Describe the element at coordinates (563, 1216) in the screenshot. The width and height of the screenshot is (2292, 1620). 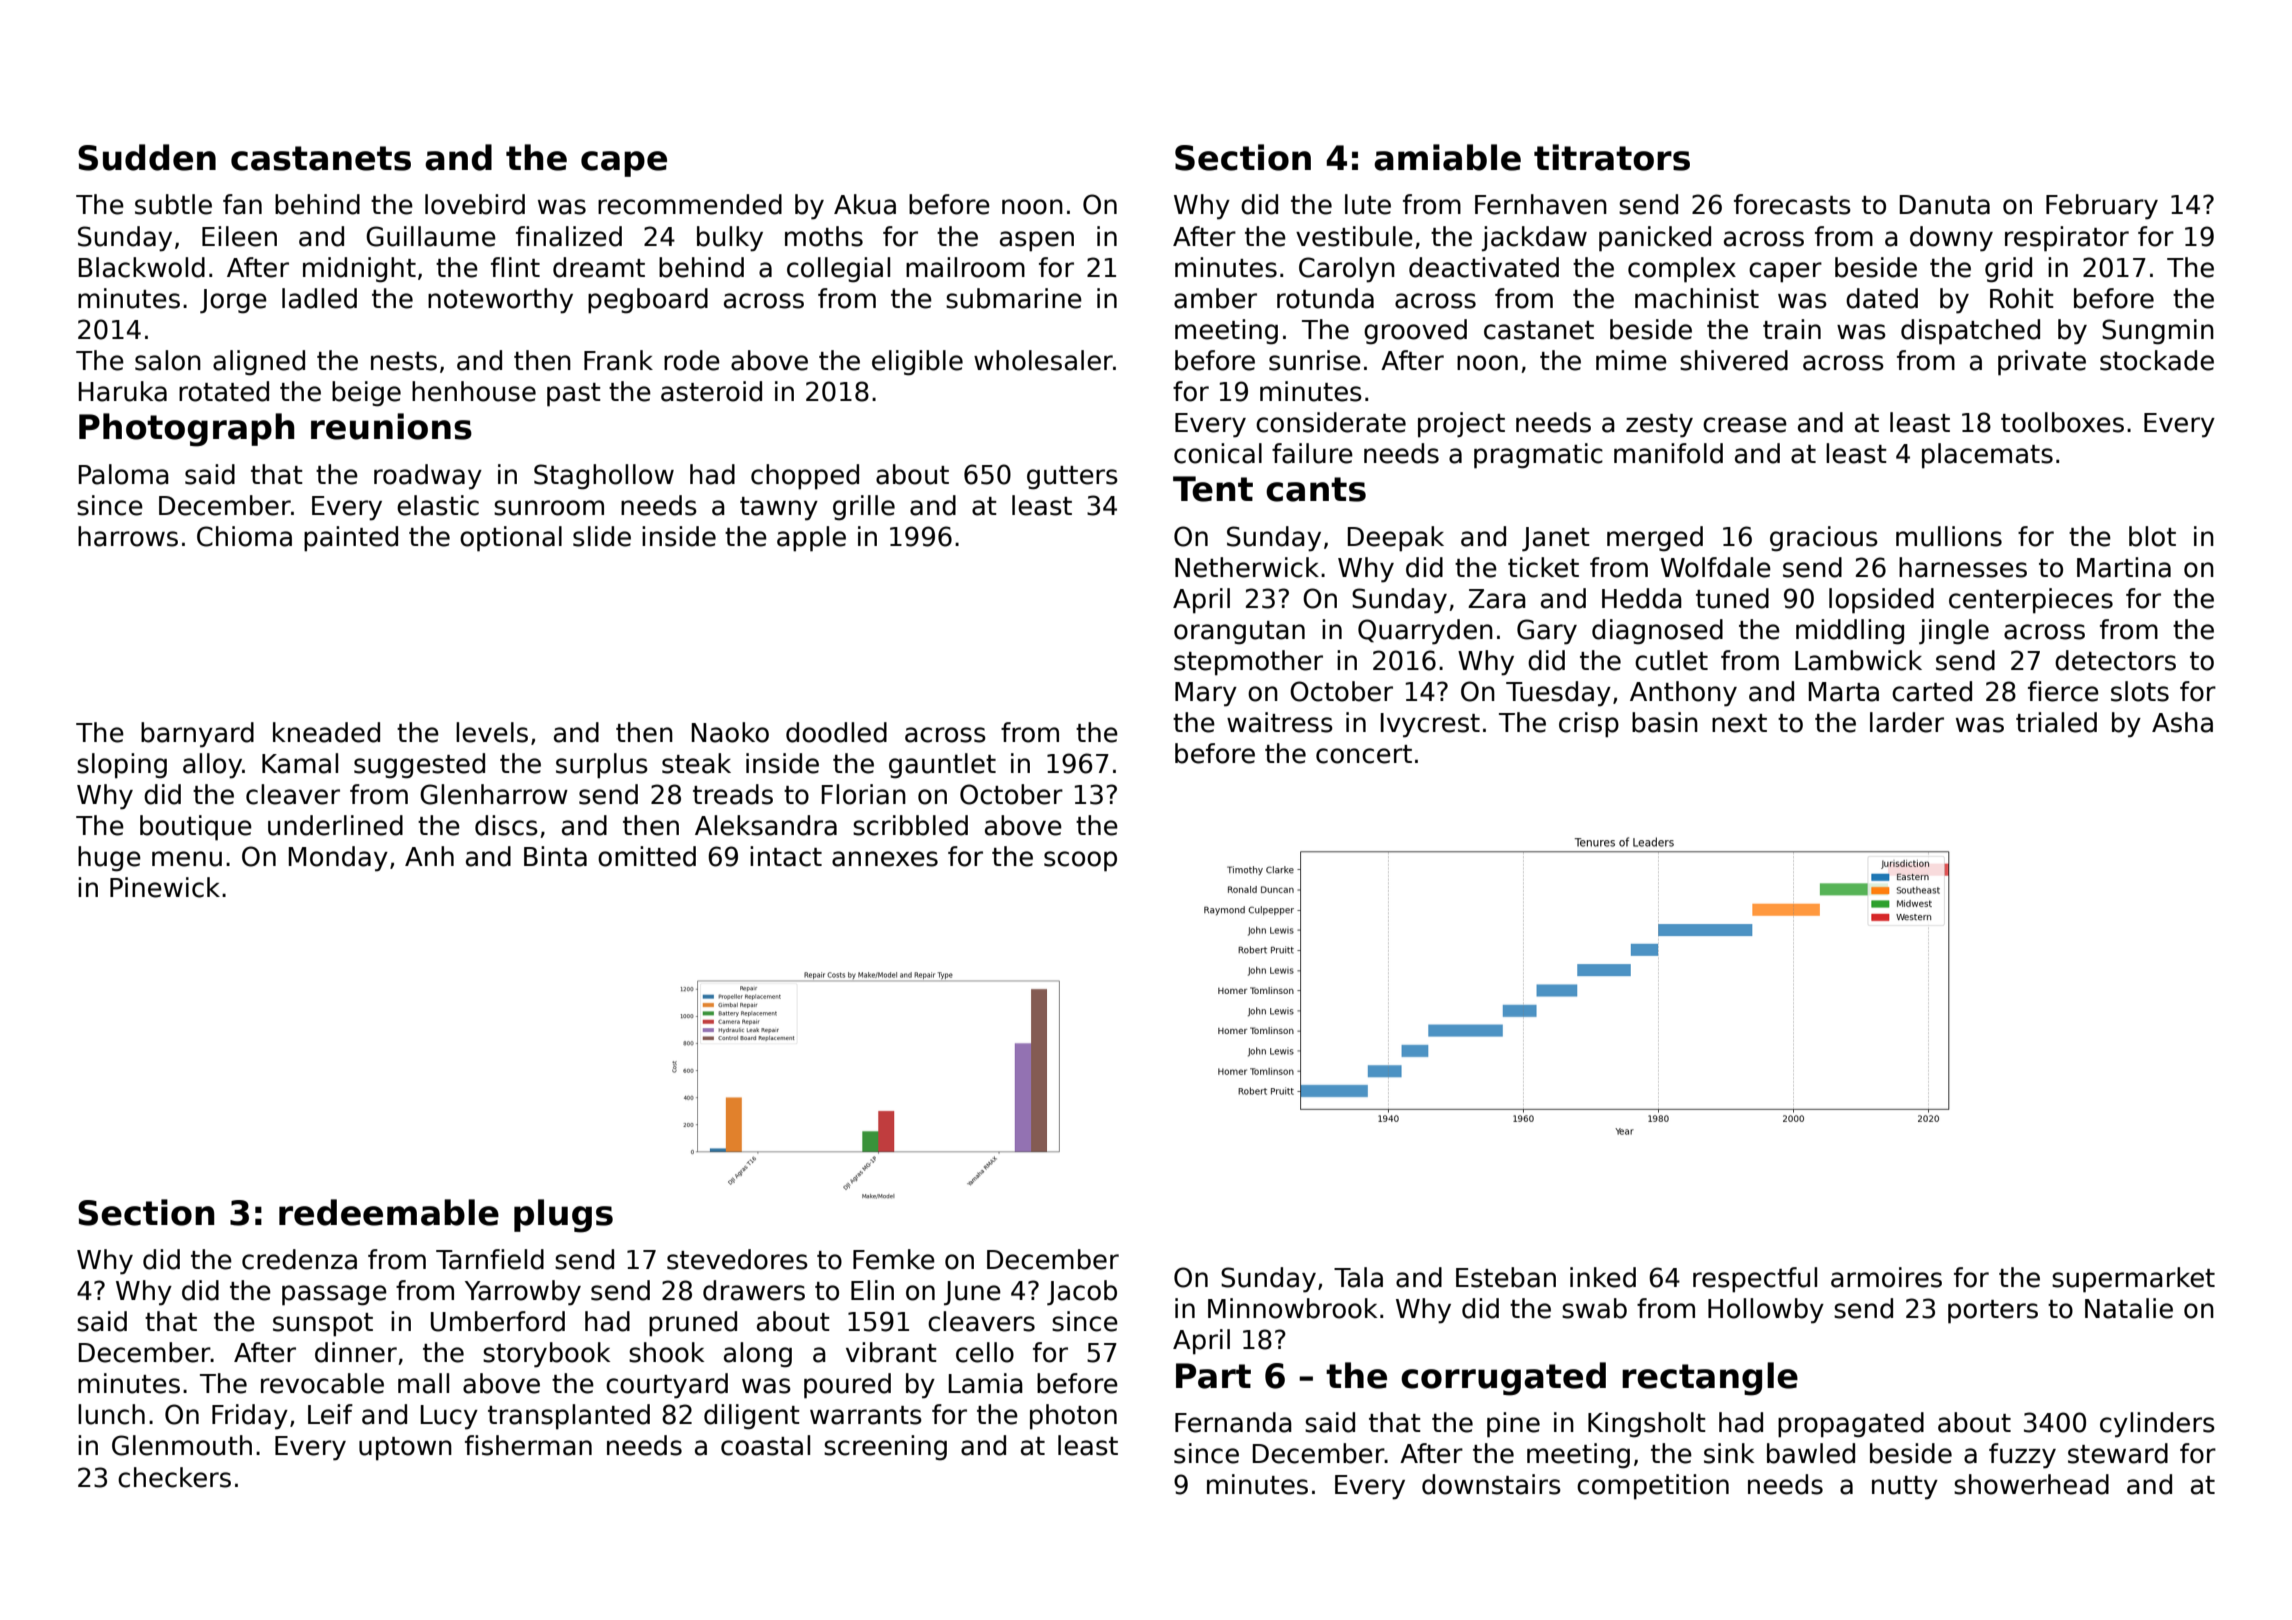
I see `plugs` at that location.
